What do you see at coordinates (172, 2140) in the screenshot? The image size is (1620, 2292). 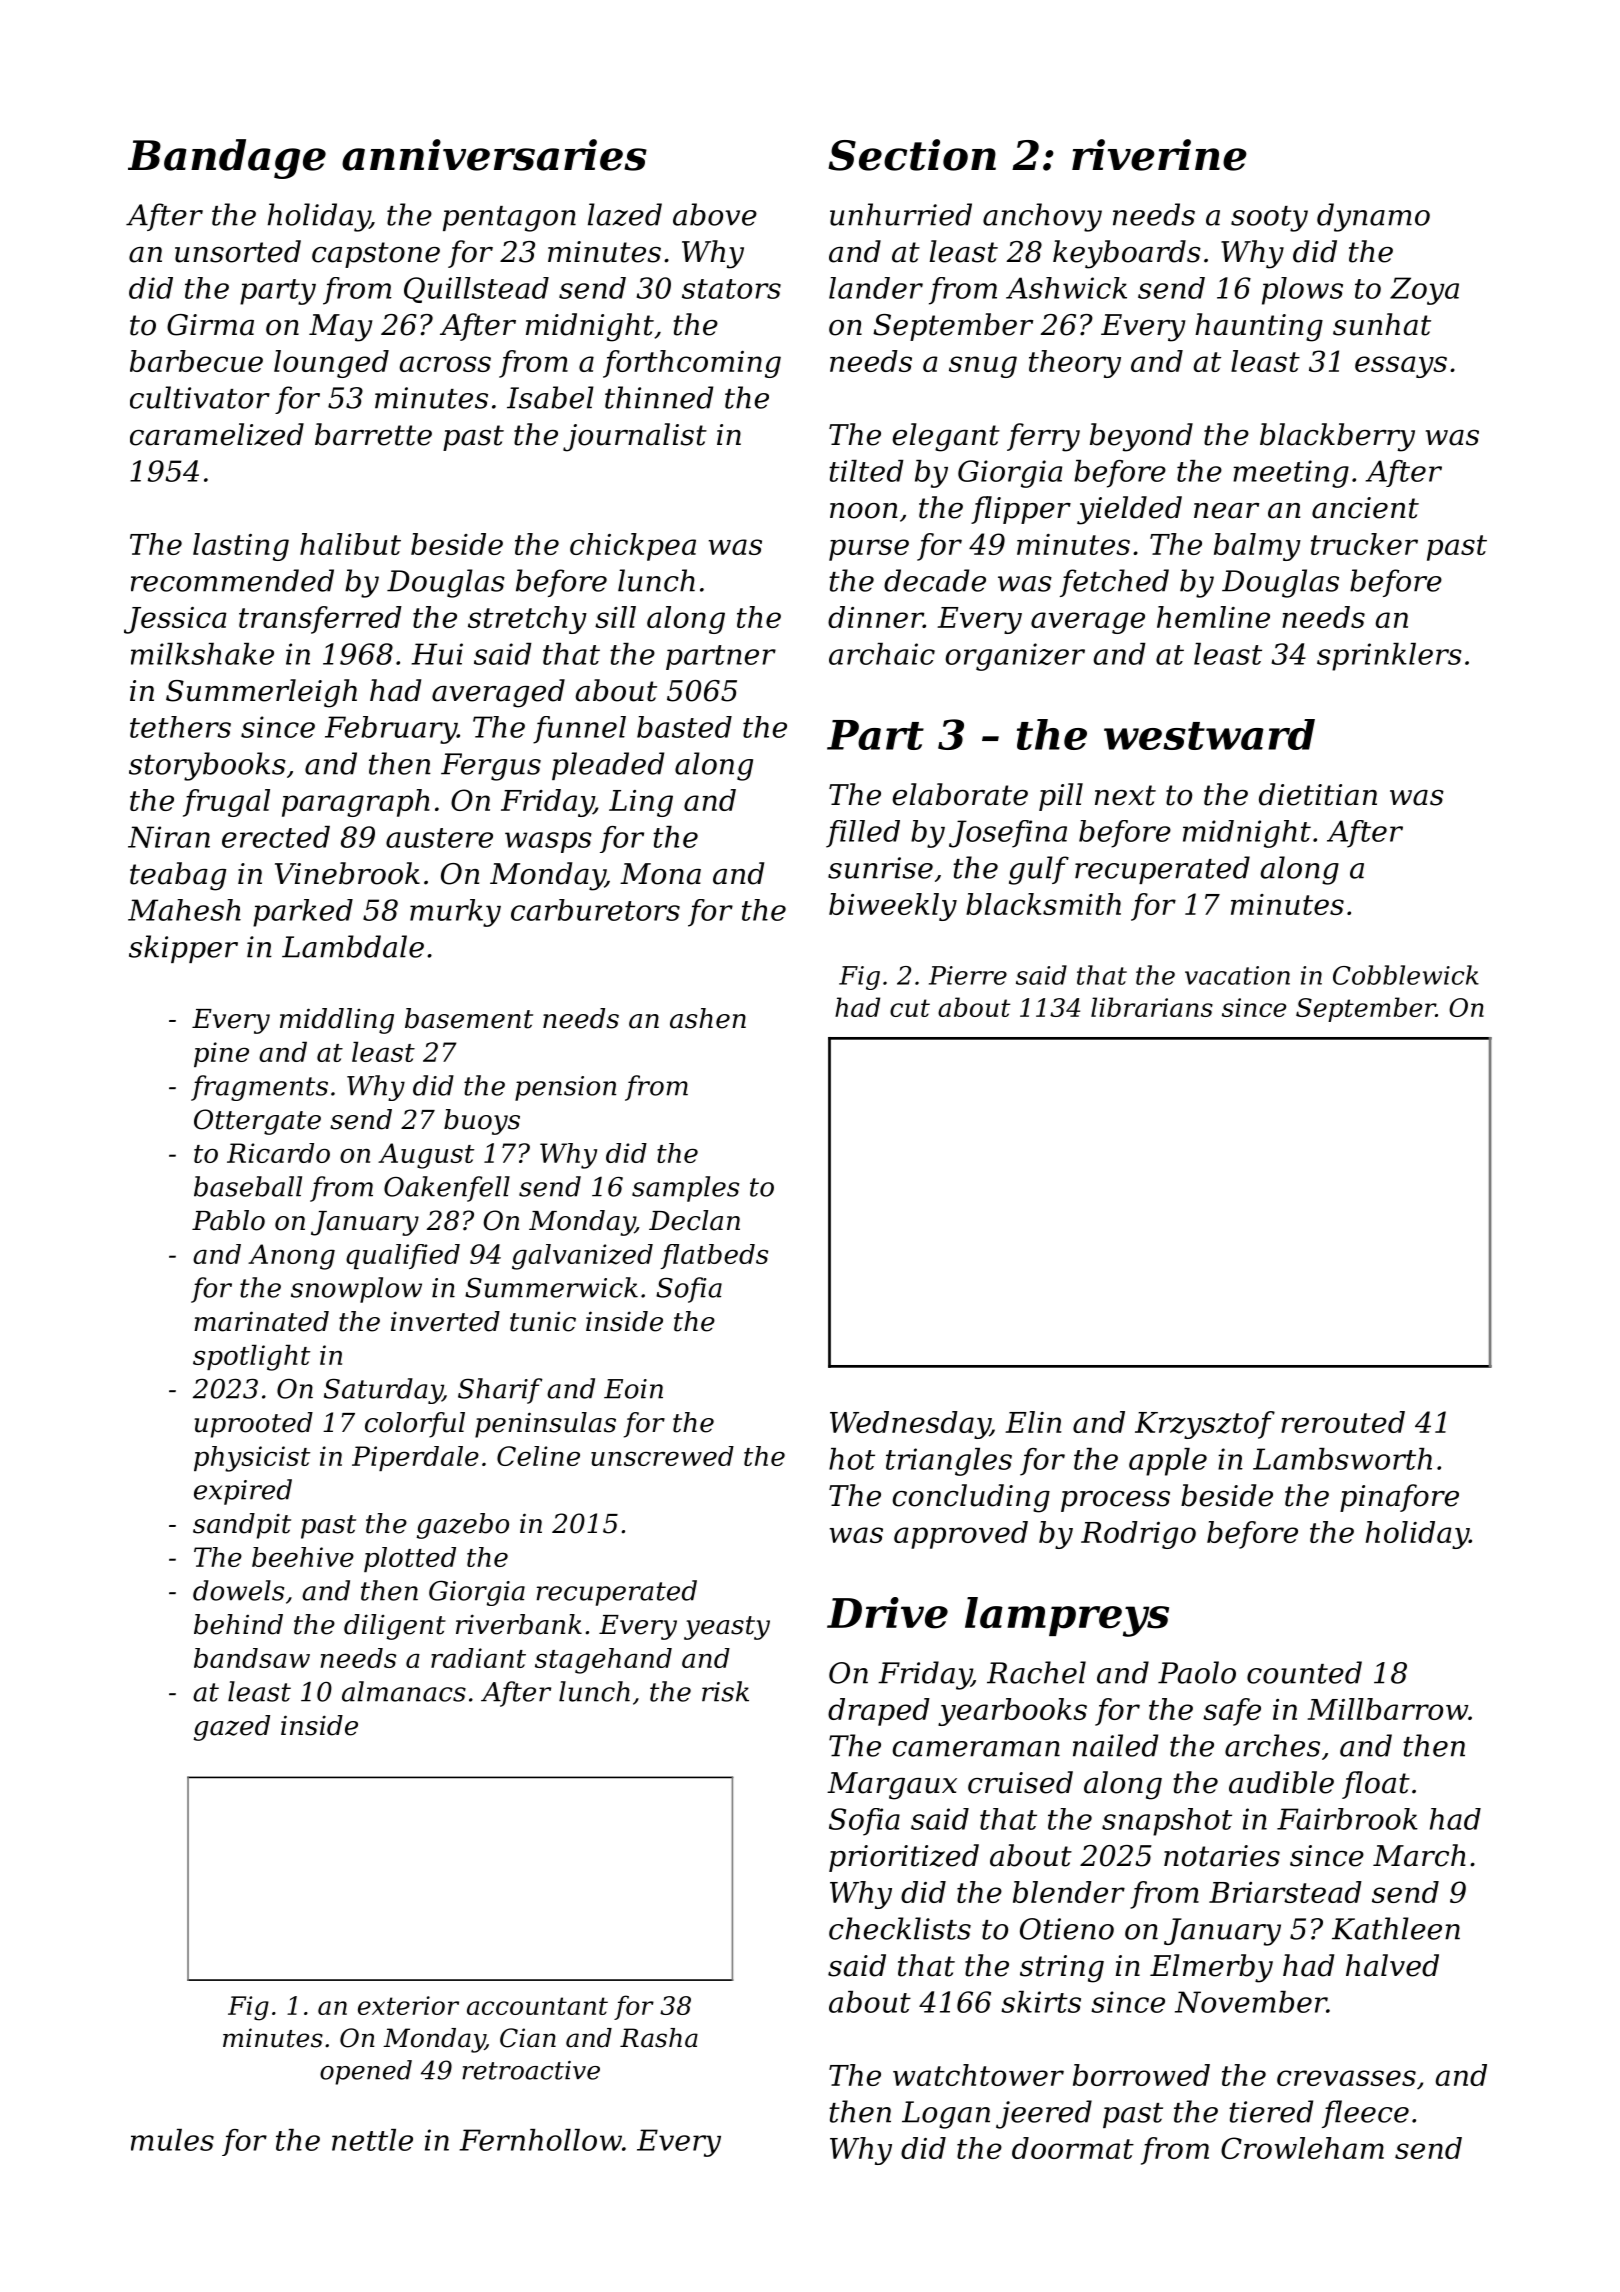 I see `mules` at bounding box center [172, 2140].
